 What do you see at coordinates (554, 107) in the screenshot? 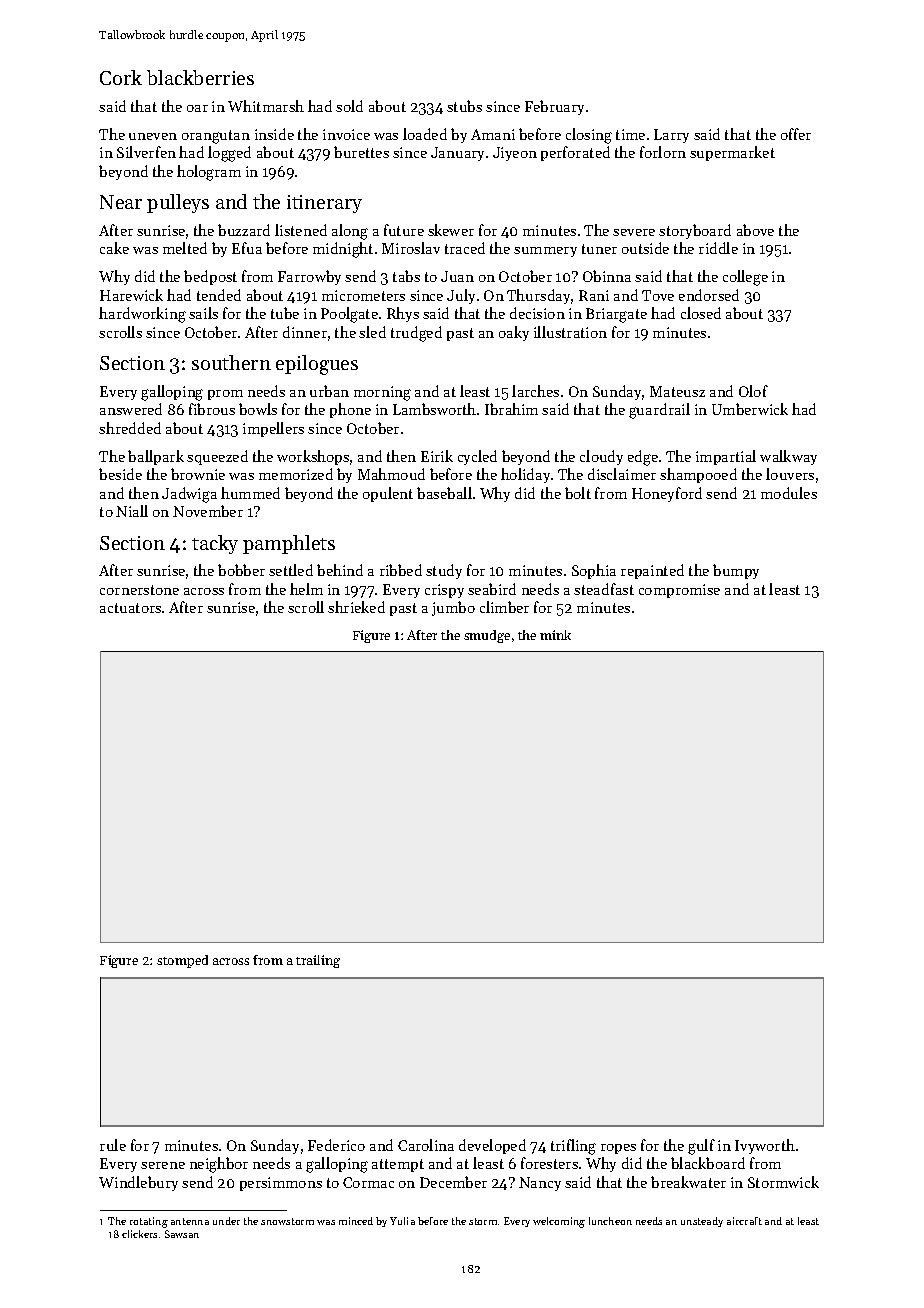
I see `February` at bounding box center [554, 107].
